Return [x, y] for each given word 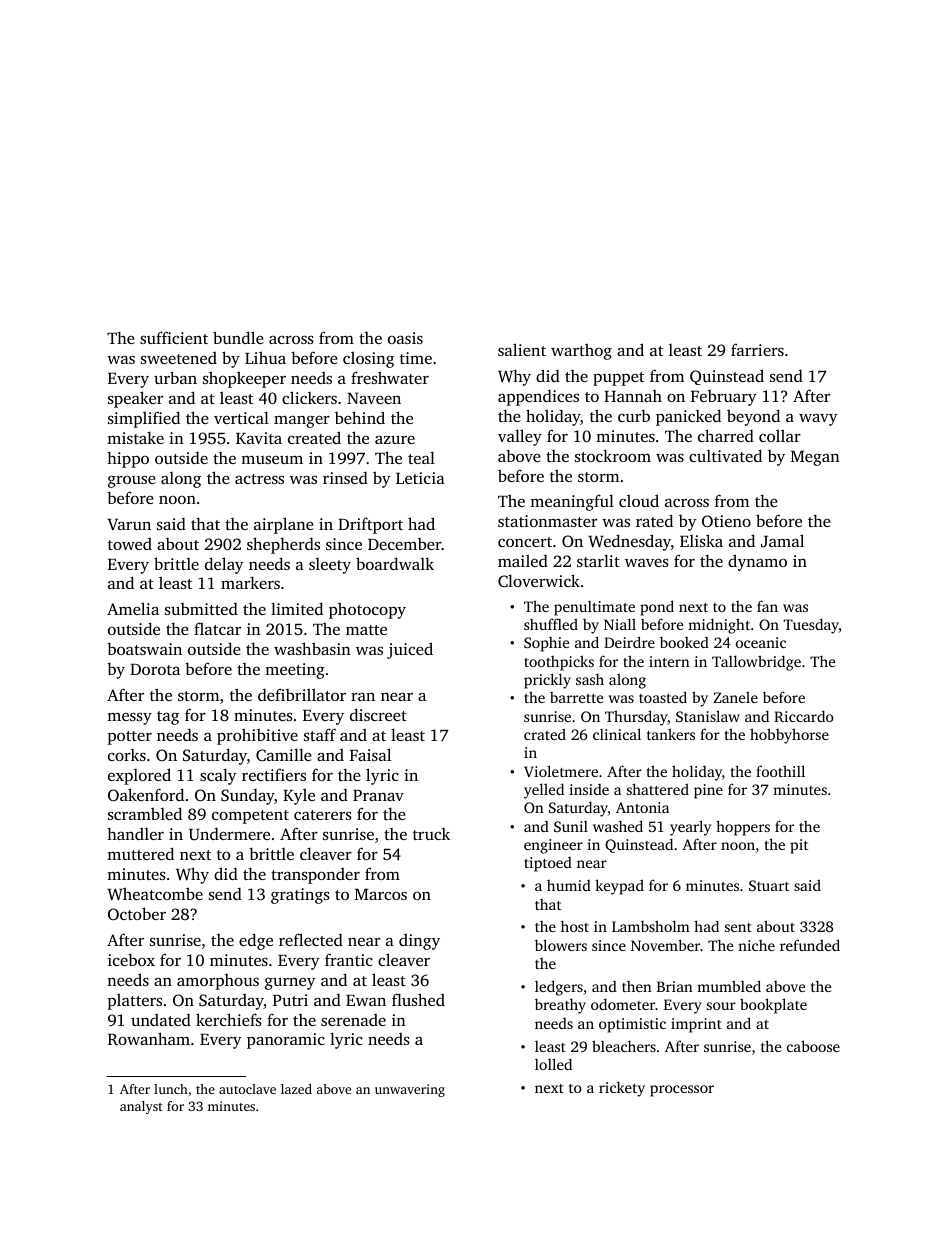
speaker [135, 399]
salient [522, 349]
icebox [131, 959]
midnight [719, 626]
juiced [410, 650]
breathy [560, 1006]
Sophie [546, 644]
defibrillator [302, 694]
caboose [813, 1046]
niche [756, 945]
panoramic [286, 1041]
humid [569, 885]
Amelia [133, 608]
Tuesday [811, 626]
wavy [818, 419]
